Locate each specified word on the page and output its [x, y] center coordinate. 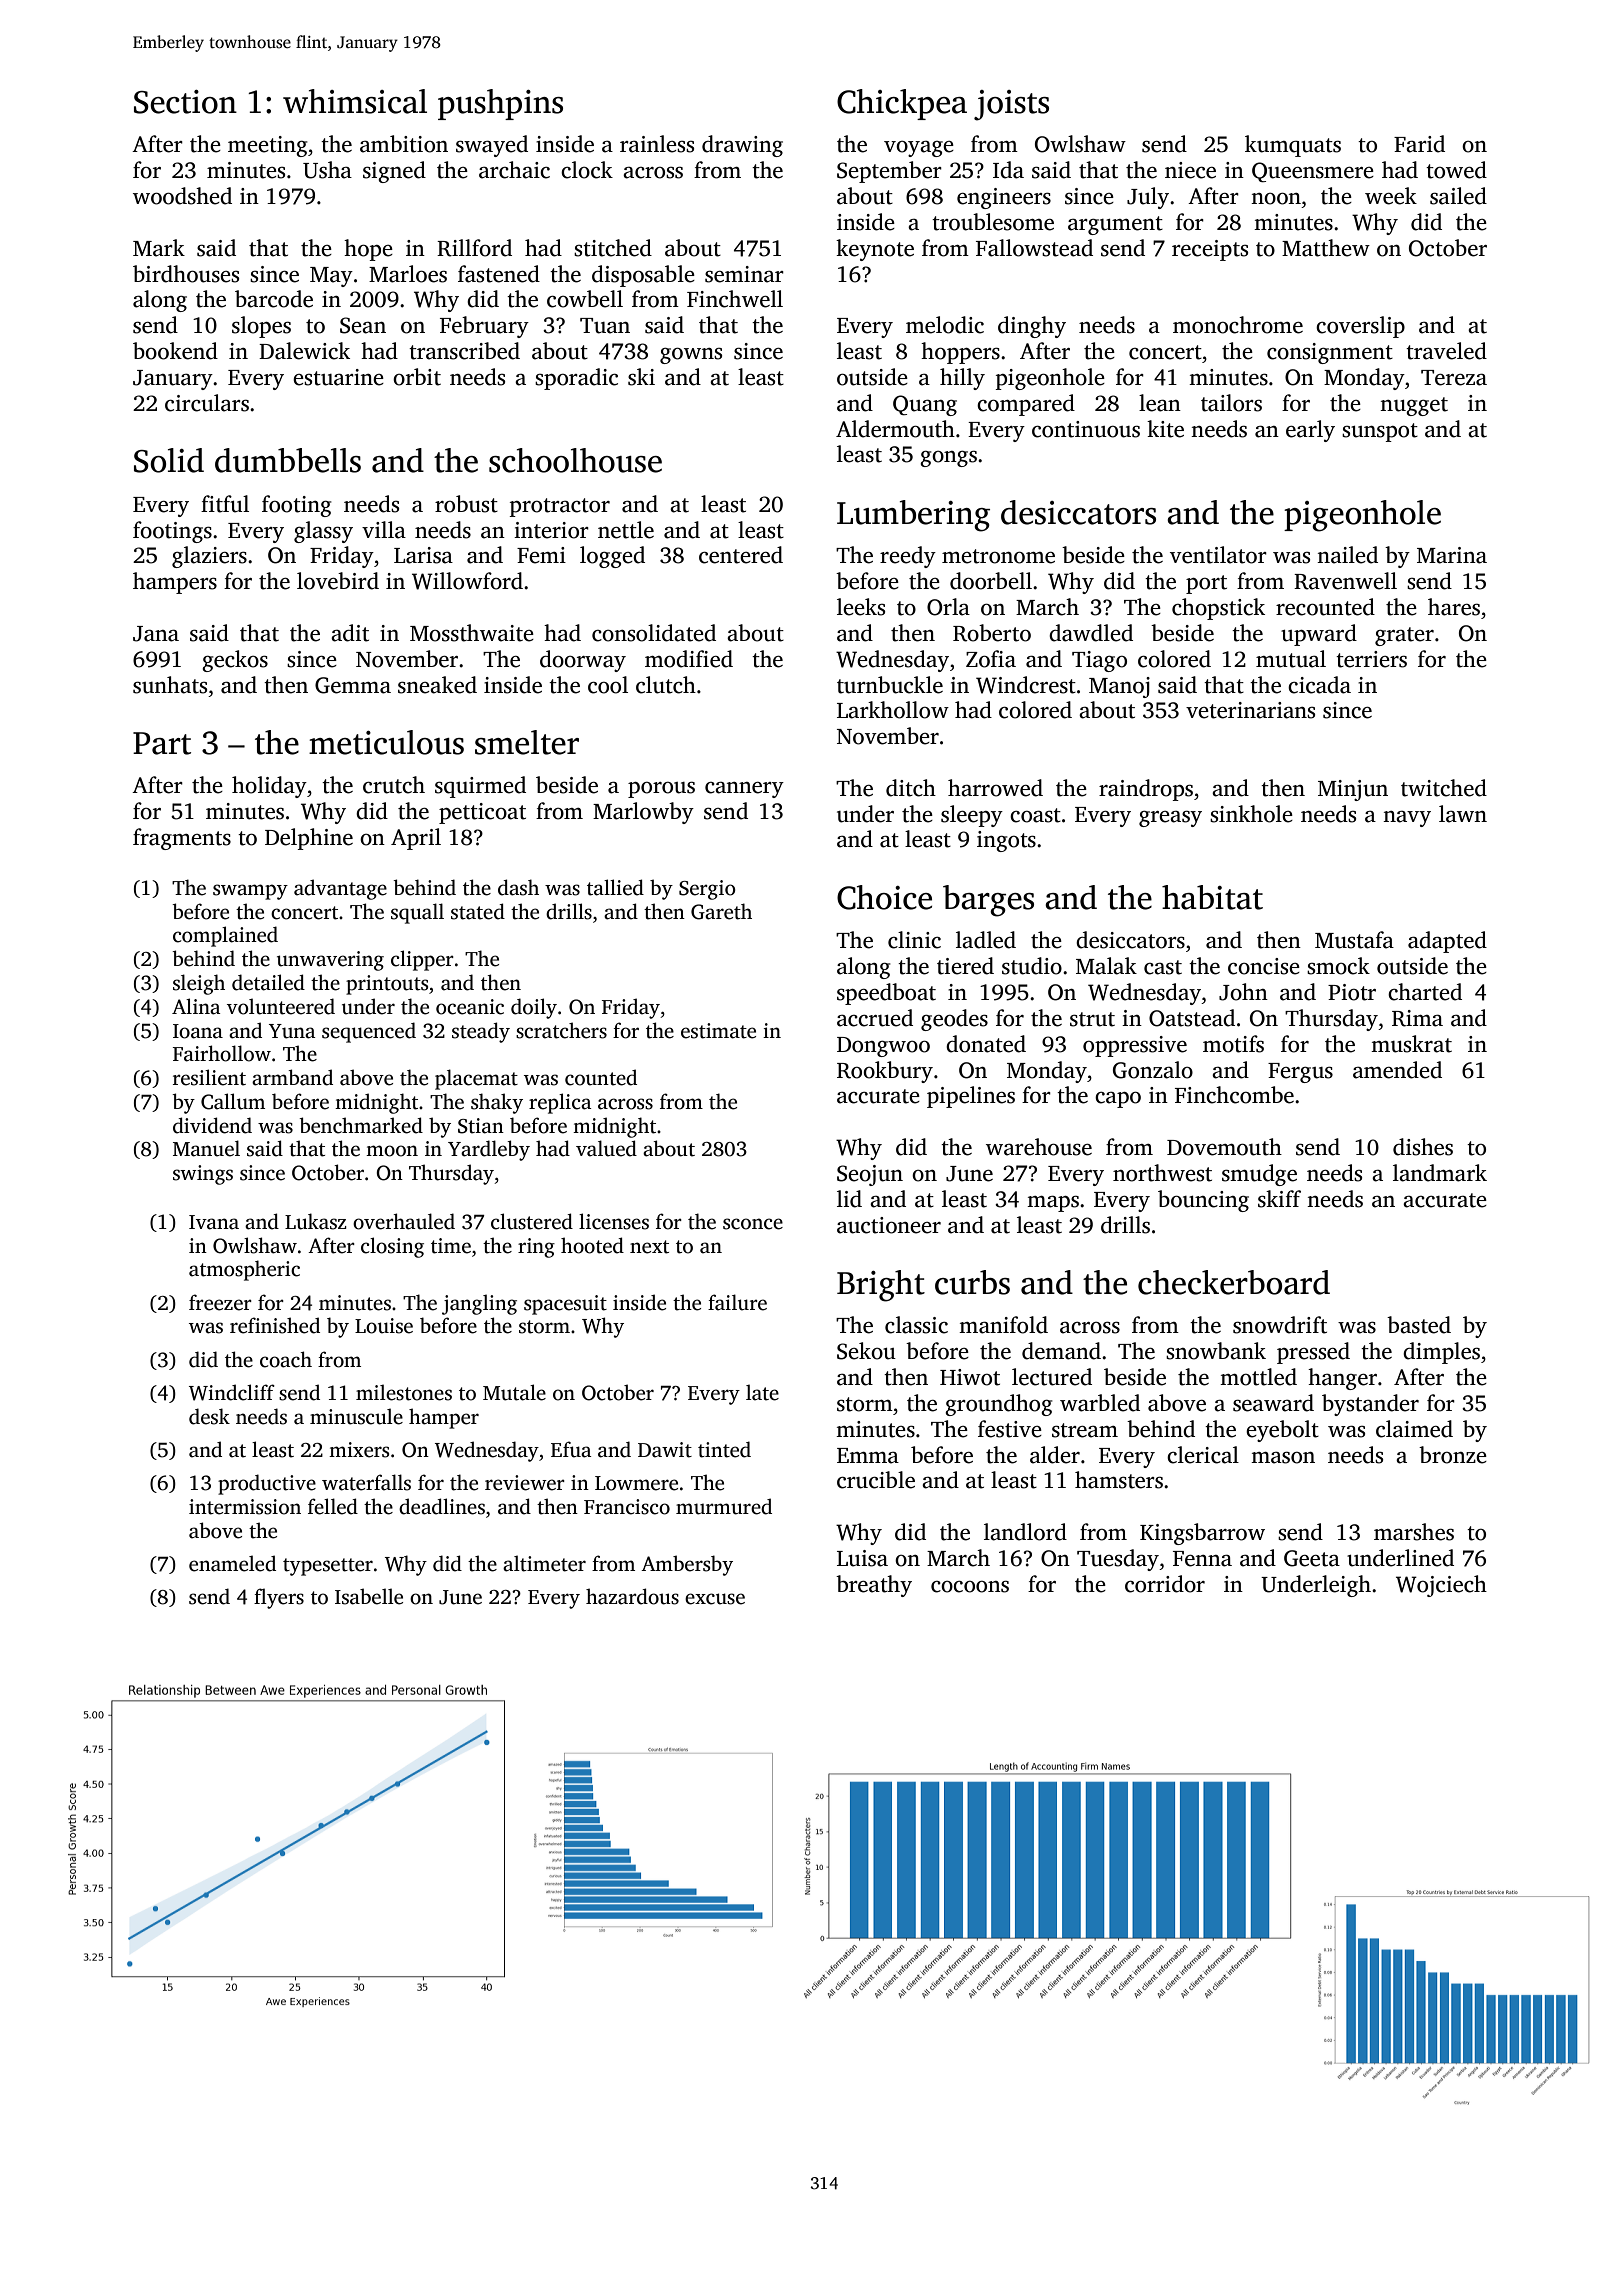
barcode [274, 299]
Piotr [1352, 992]
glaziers [209, 557]
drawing [742, 146]
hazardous [632, 1596]
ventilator [1218, 555]
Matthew [1326, 248]
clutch [666, 685]
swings [203, 1175]
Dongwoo [883, 1047]
